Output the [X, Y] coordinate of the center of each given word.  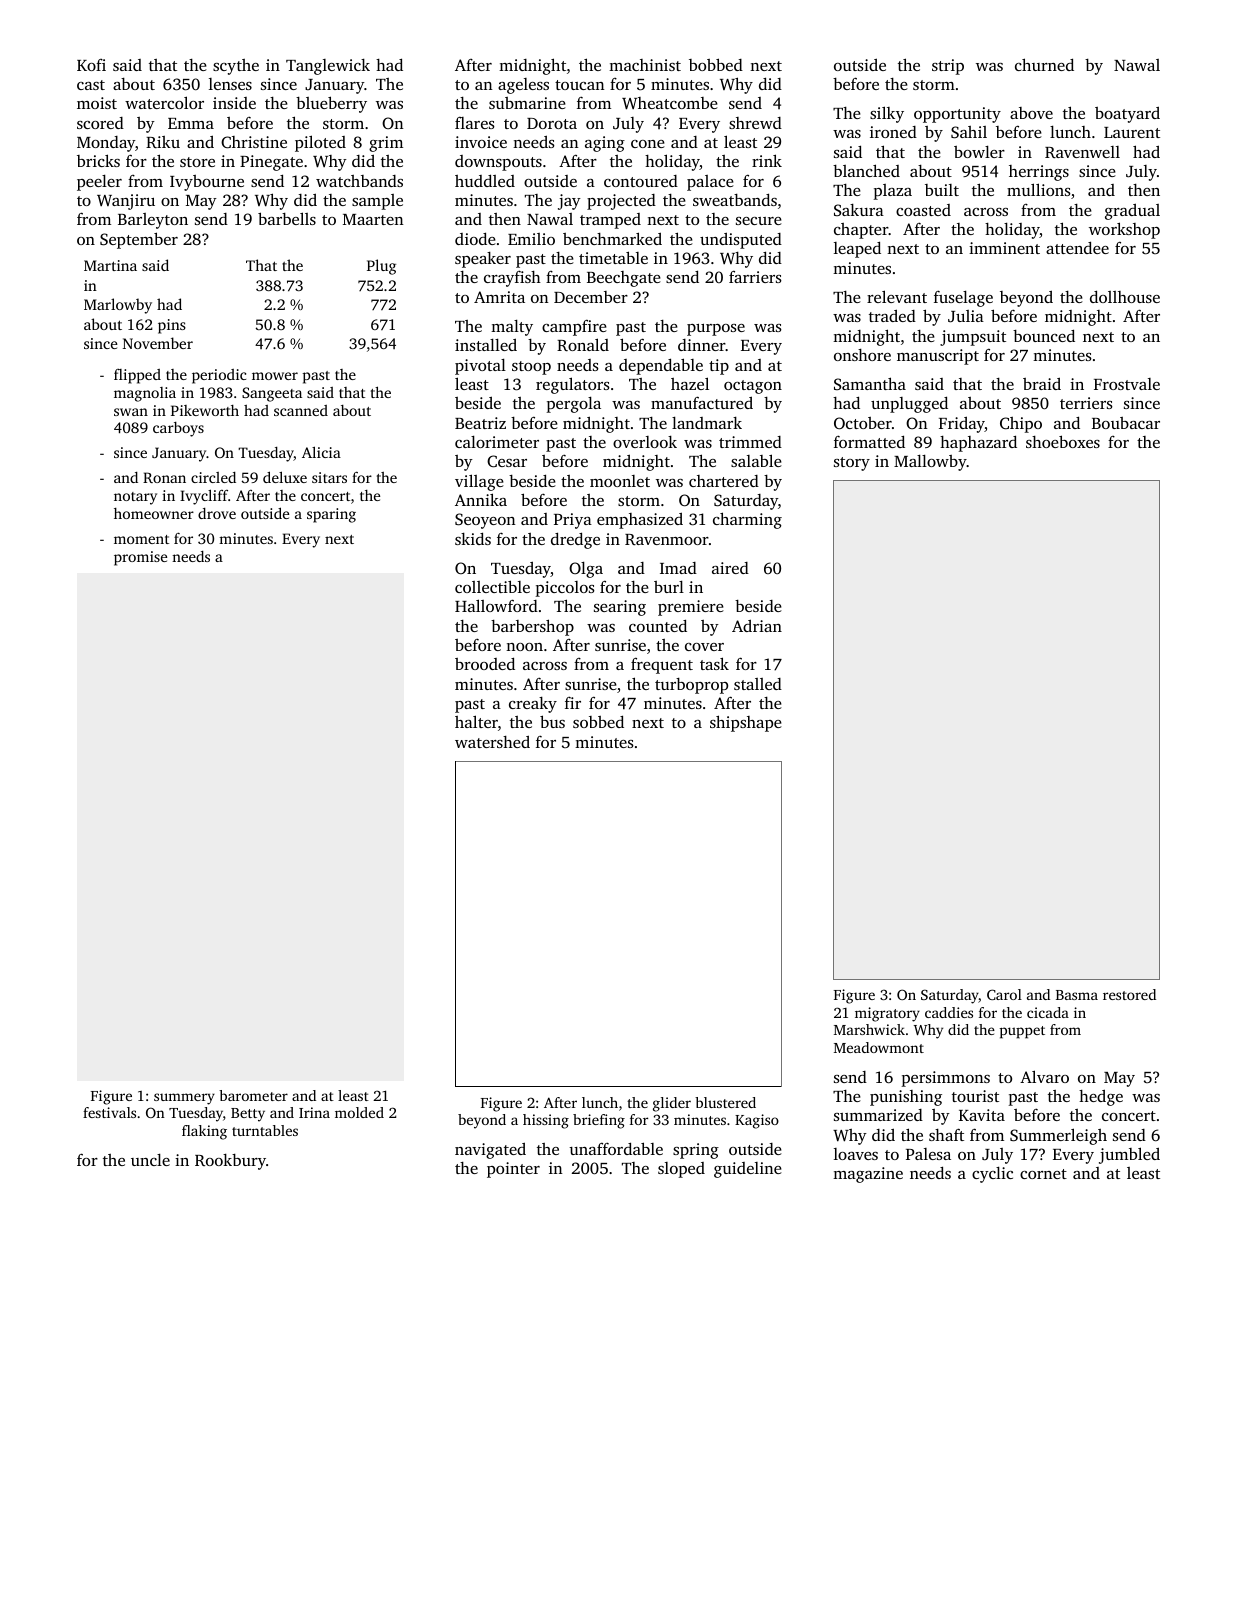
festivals [109, 1112]
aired [730, 568]
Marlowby [118, 306]
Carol [1004, 994]
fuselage [963, 298]
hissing [546, 1121]
